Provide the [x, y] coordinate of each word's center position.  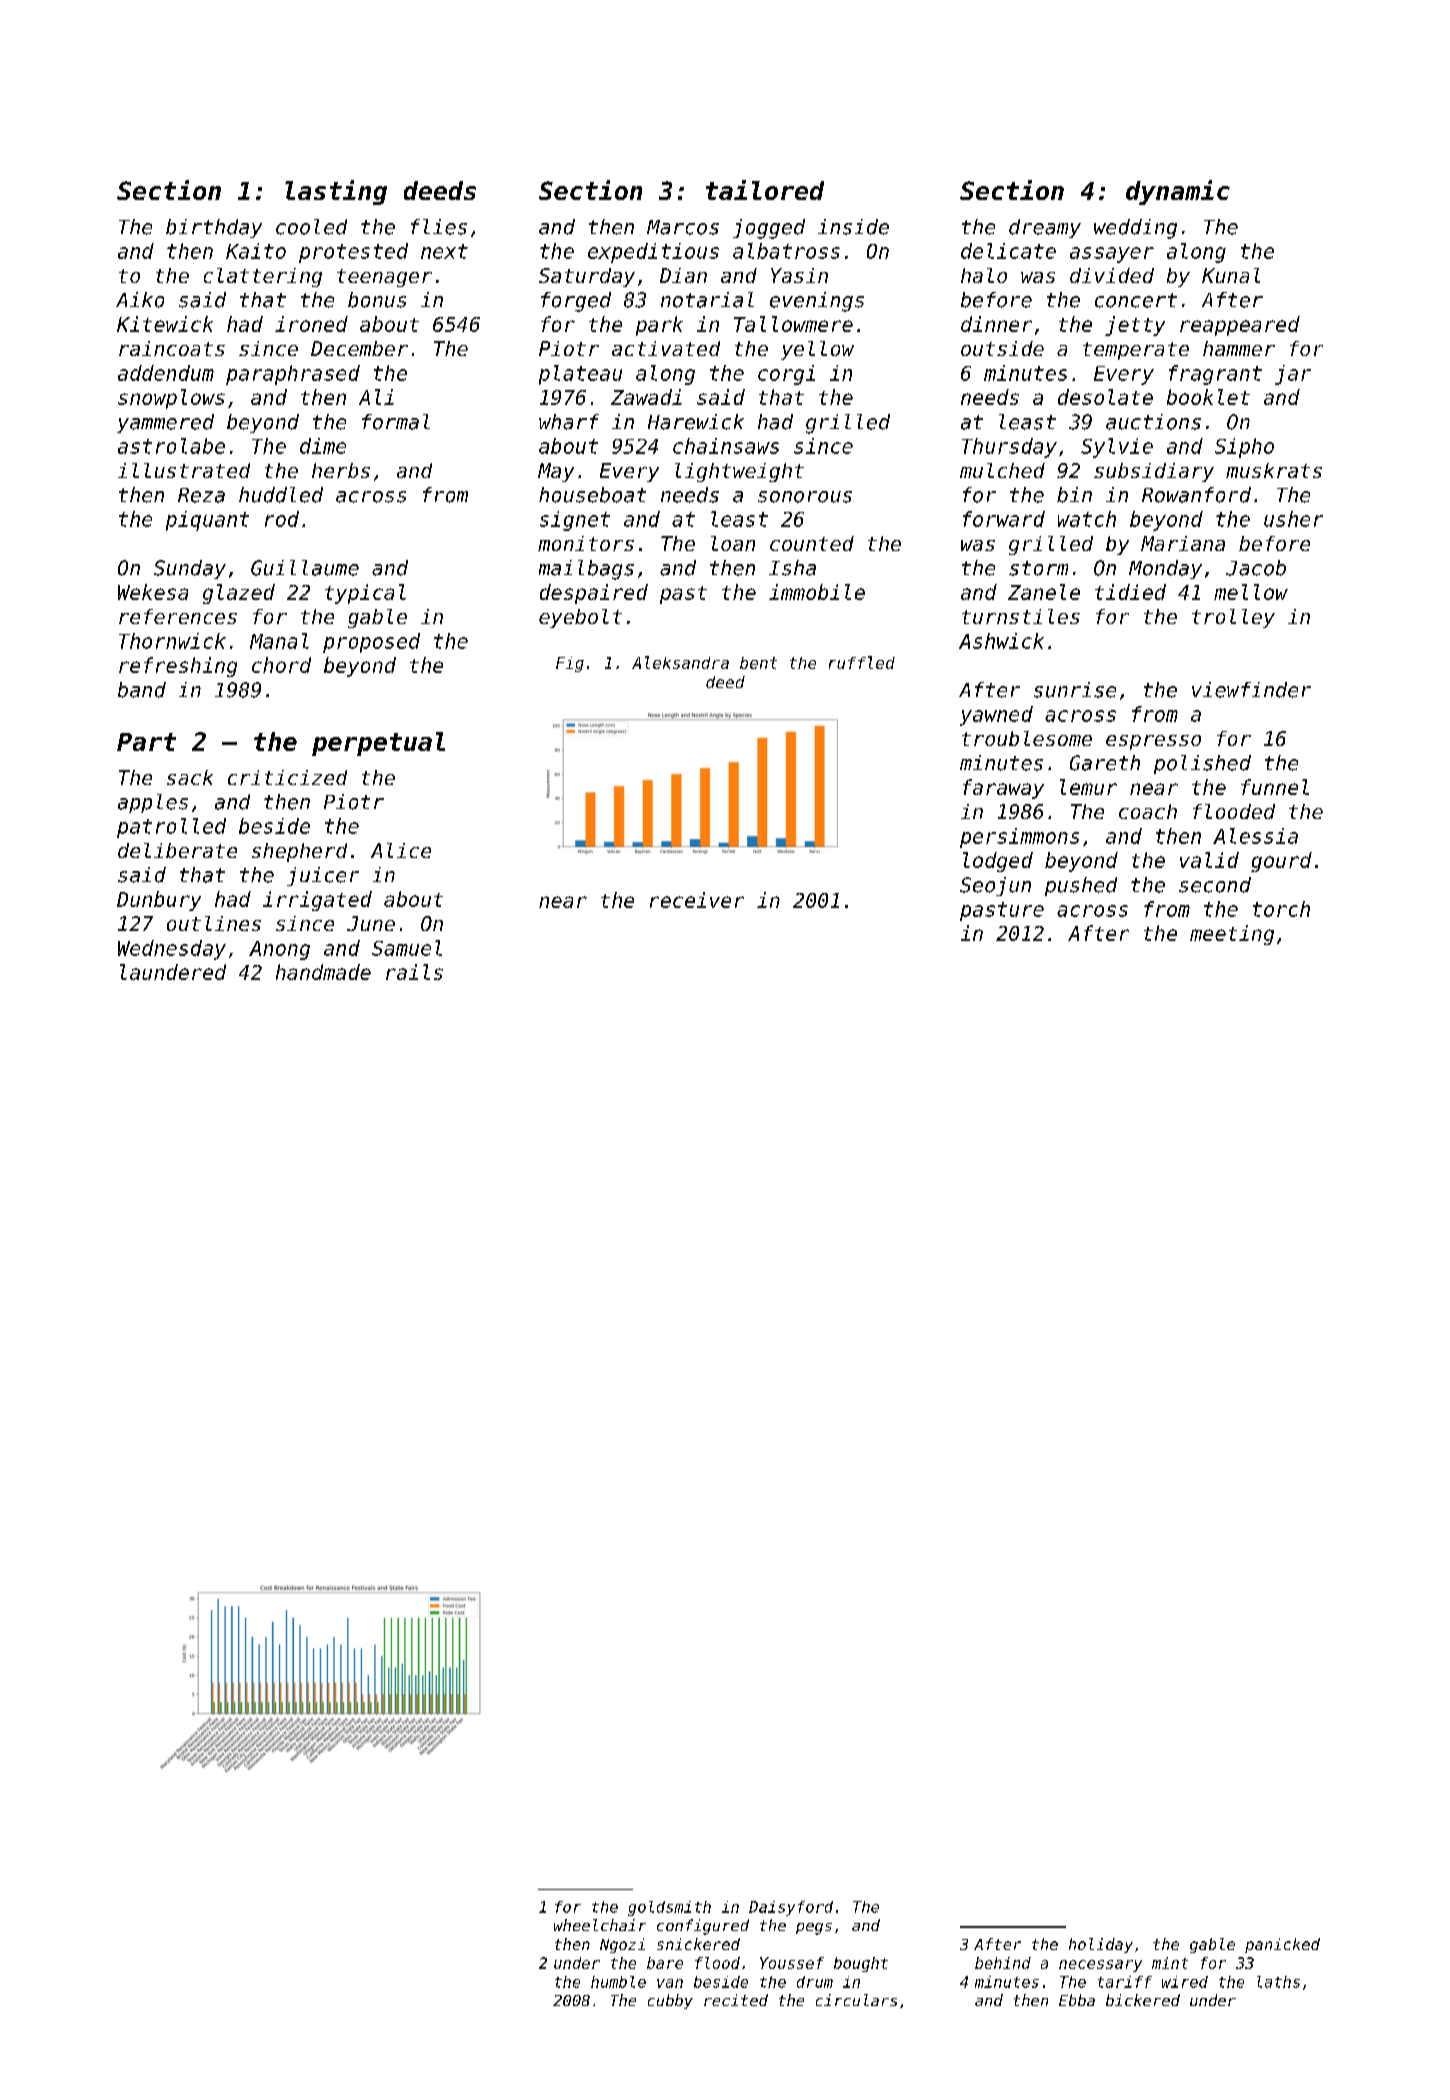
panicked [1282, 1945]
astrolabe [171, 446]
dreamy [1045, 228]
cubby [670, 2001]
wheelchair [600, 1925]
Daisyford [791, 1908]
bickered [1143, 2000]
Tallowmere [793, 324]
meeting [1232, 935]
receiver [697, 900]
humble [618, 1982]
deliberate [177, 850]
